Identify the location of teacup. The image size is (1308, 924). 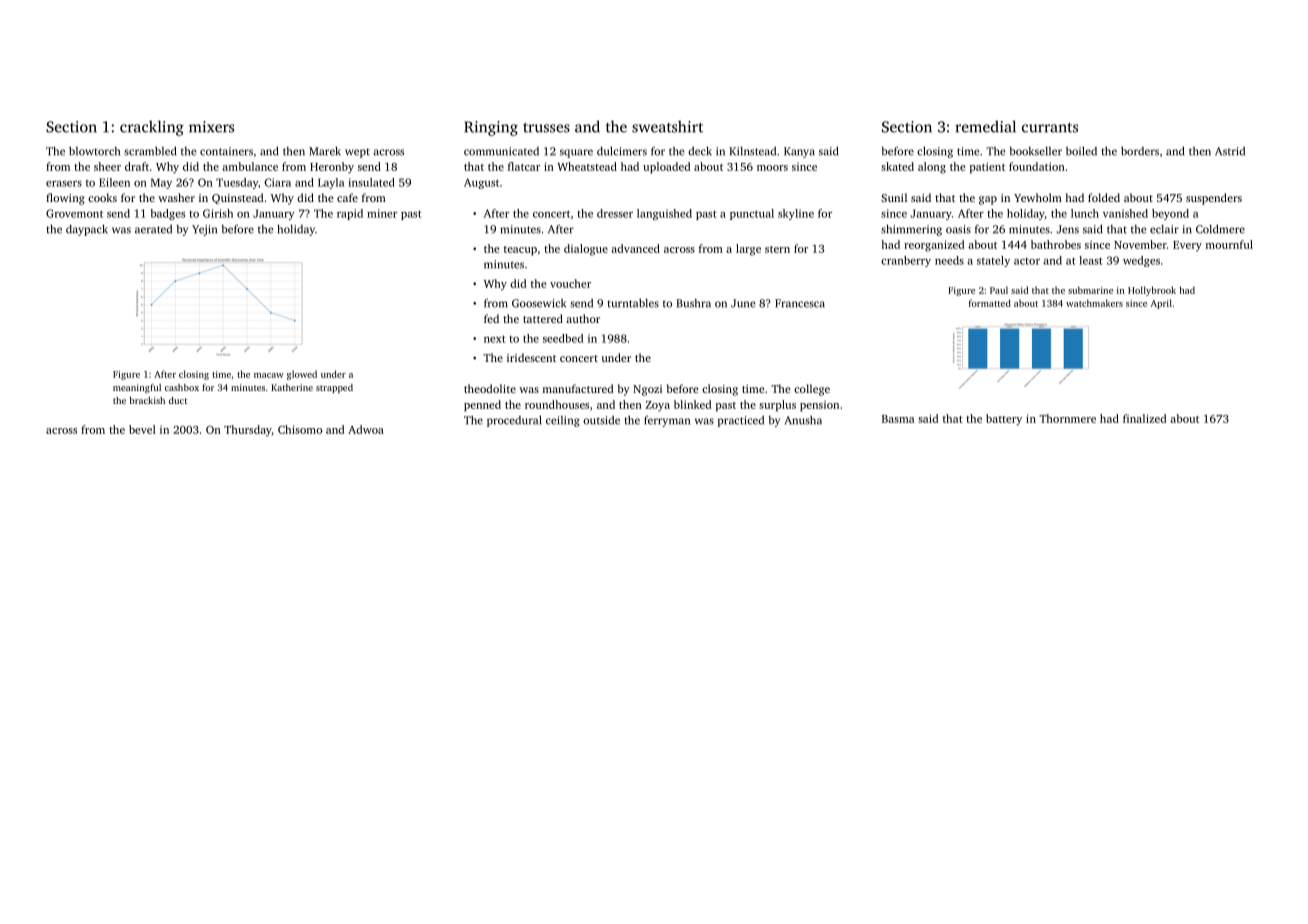
(520, 251).
